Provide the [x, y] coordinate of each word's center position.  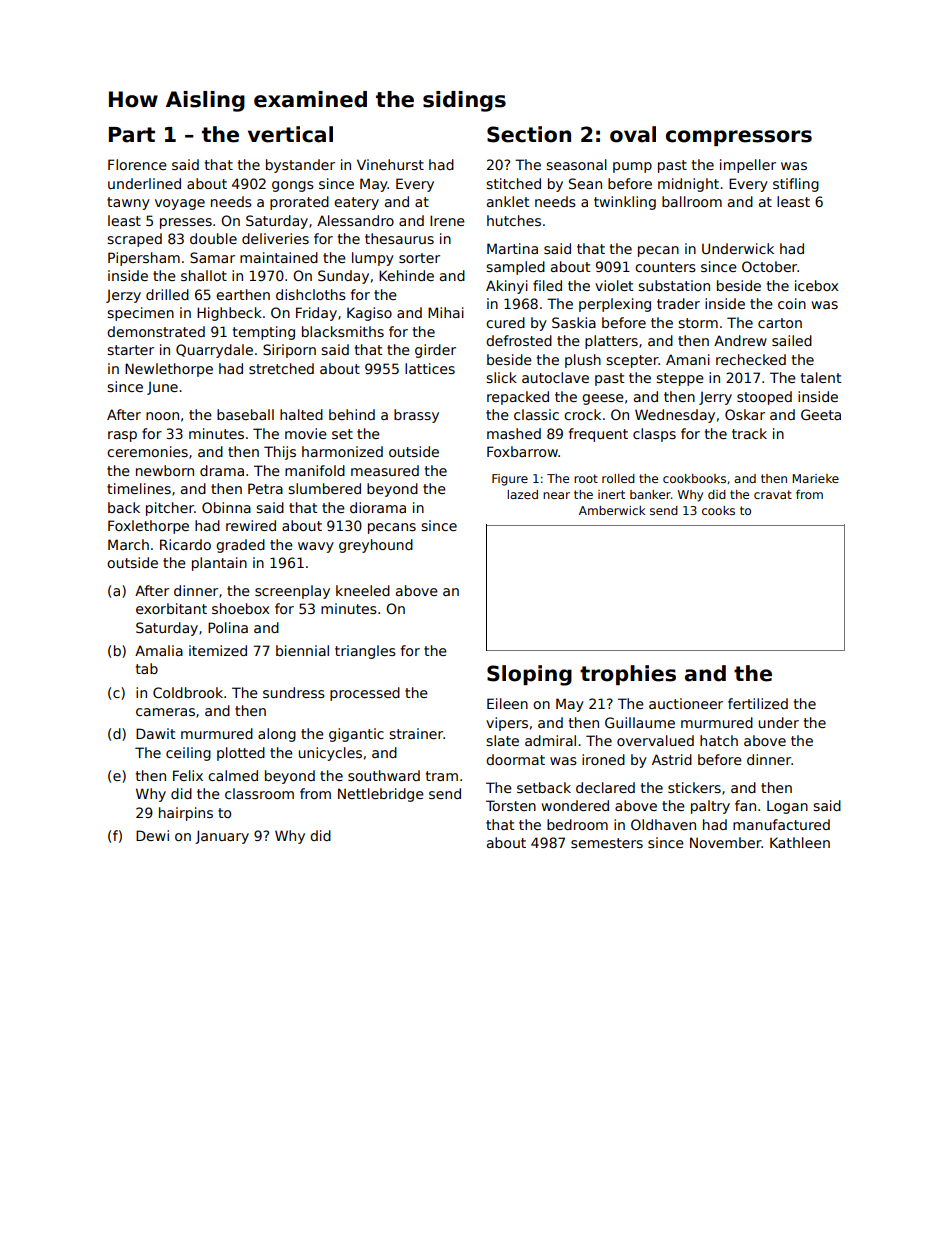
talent [821, 377]
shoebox [240, 608]
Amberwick [612, 510]
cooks [718, 510]
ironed [603, 759]
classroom [259, 793]
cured [505, 322]
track [749, 433]
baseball [245, 414]
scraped [134, 240]
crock [582, 414]
